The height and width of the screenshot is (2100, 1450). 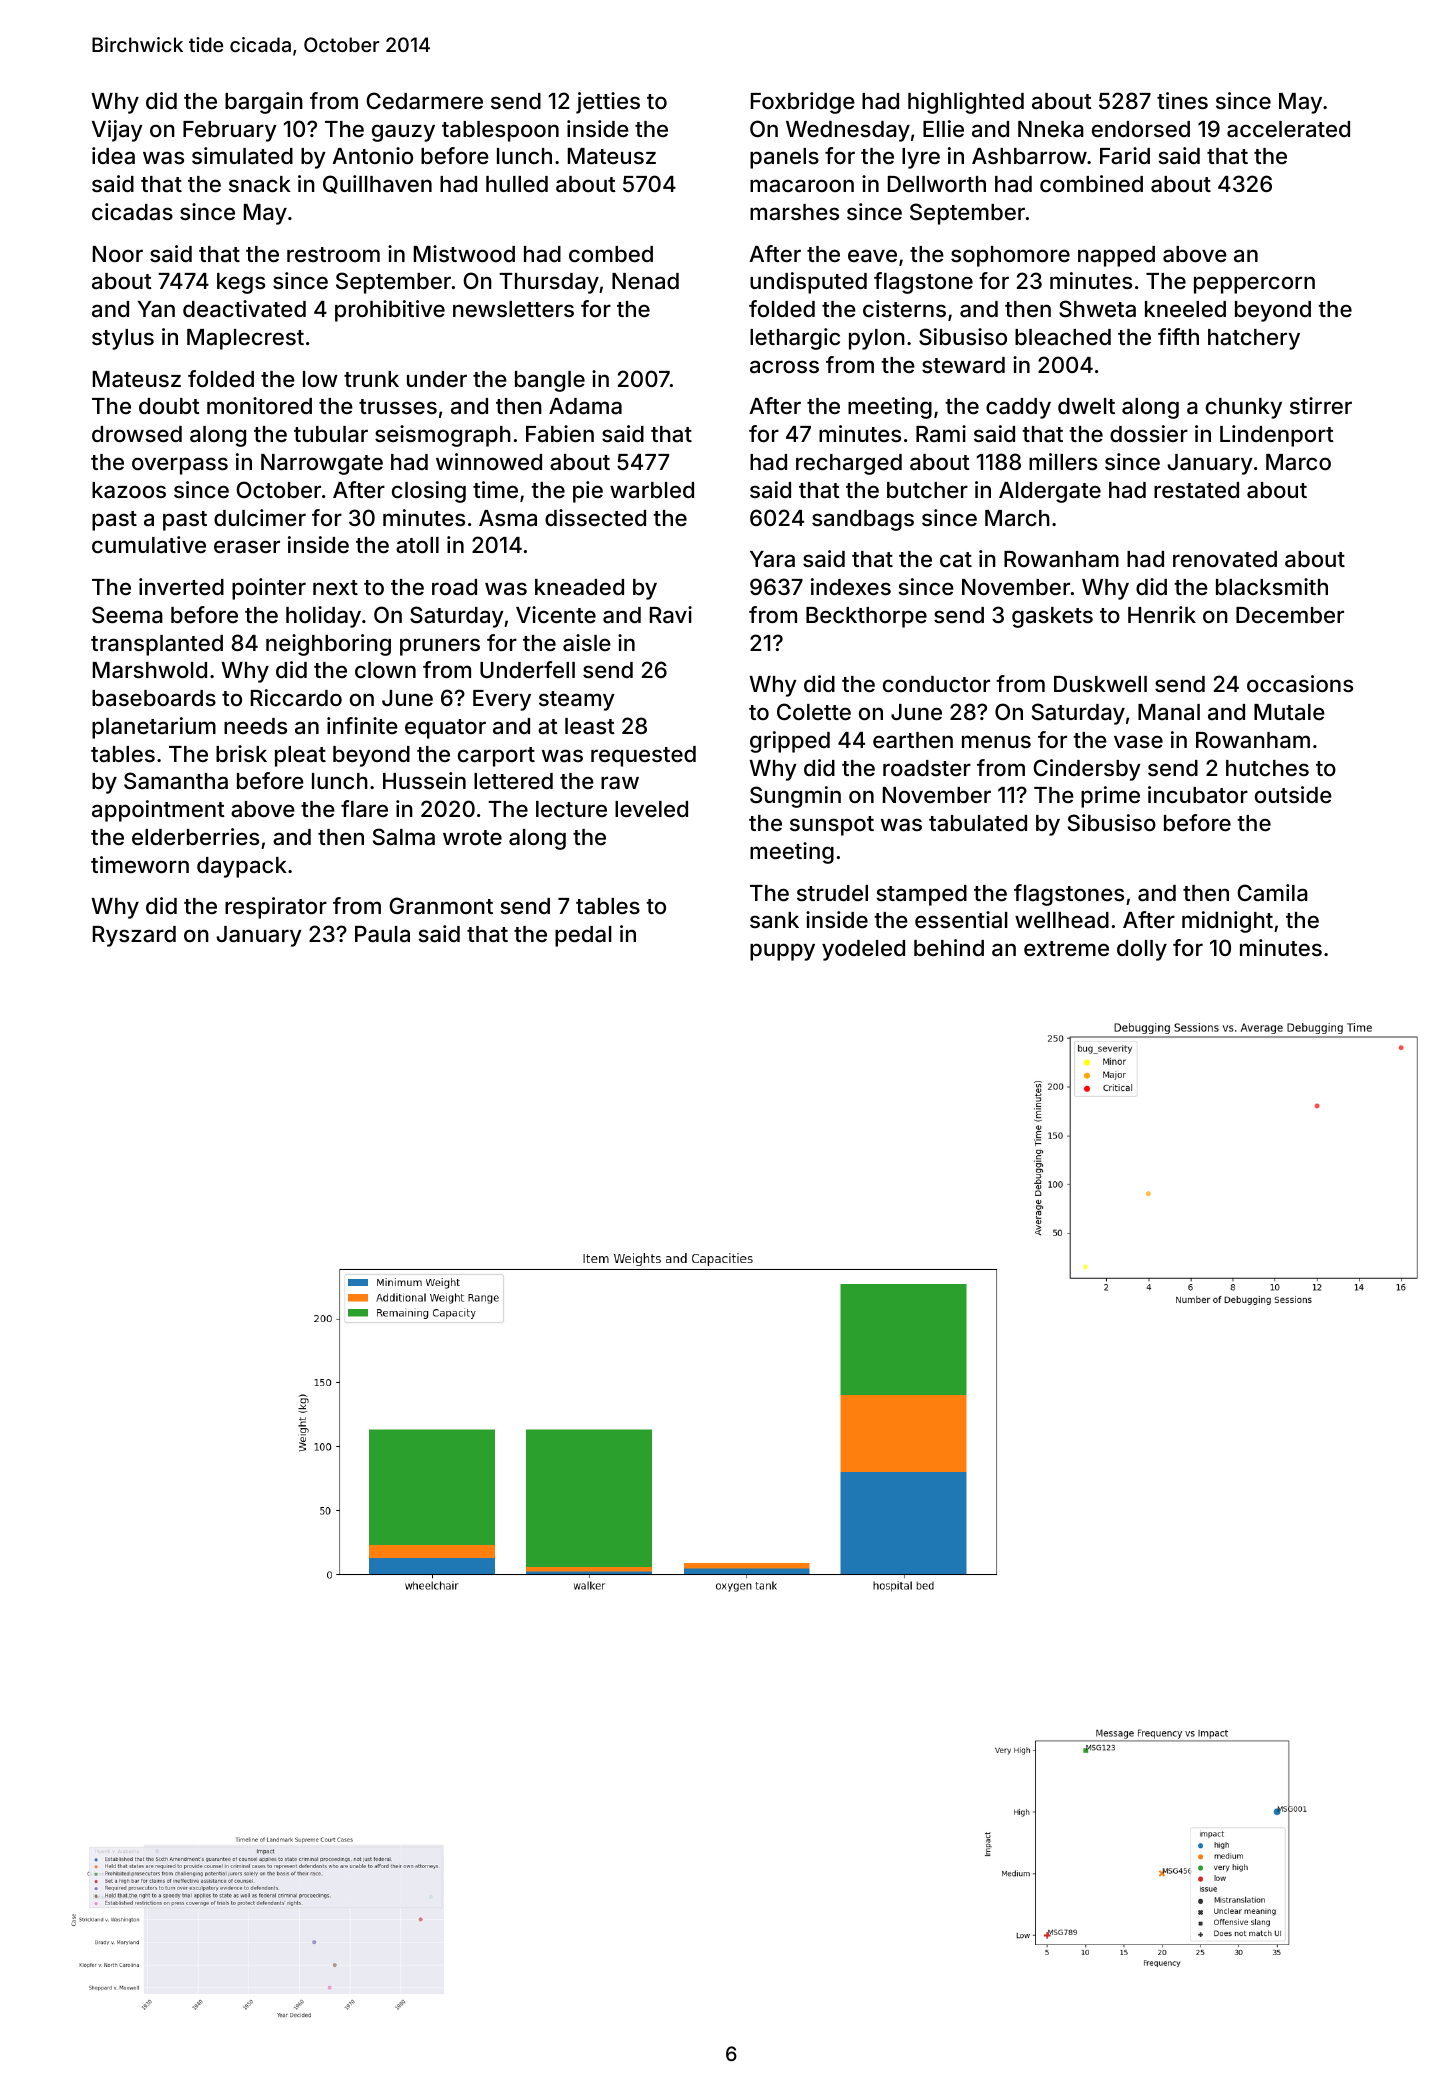 I want to click on Ryszard, so click(x=134, y=936).
